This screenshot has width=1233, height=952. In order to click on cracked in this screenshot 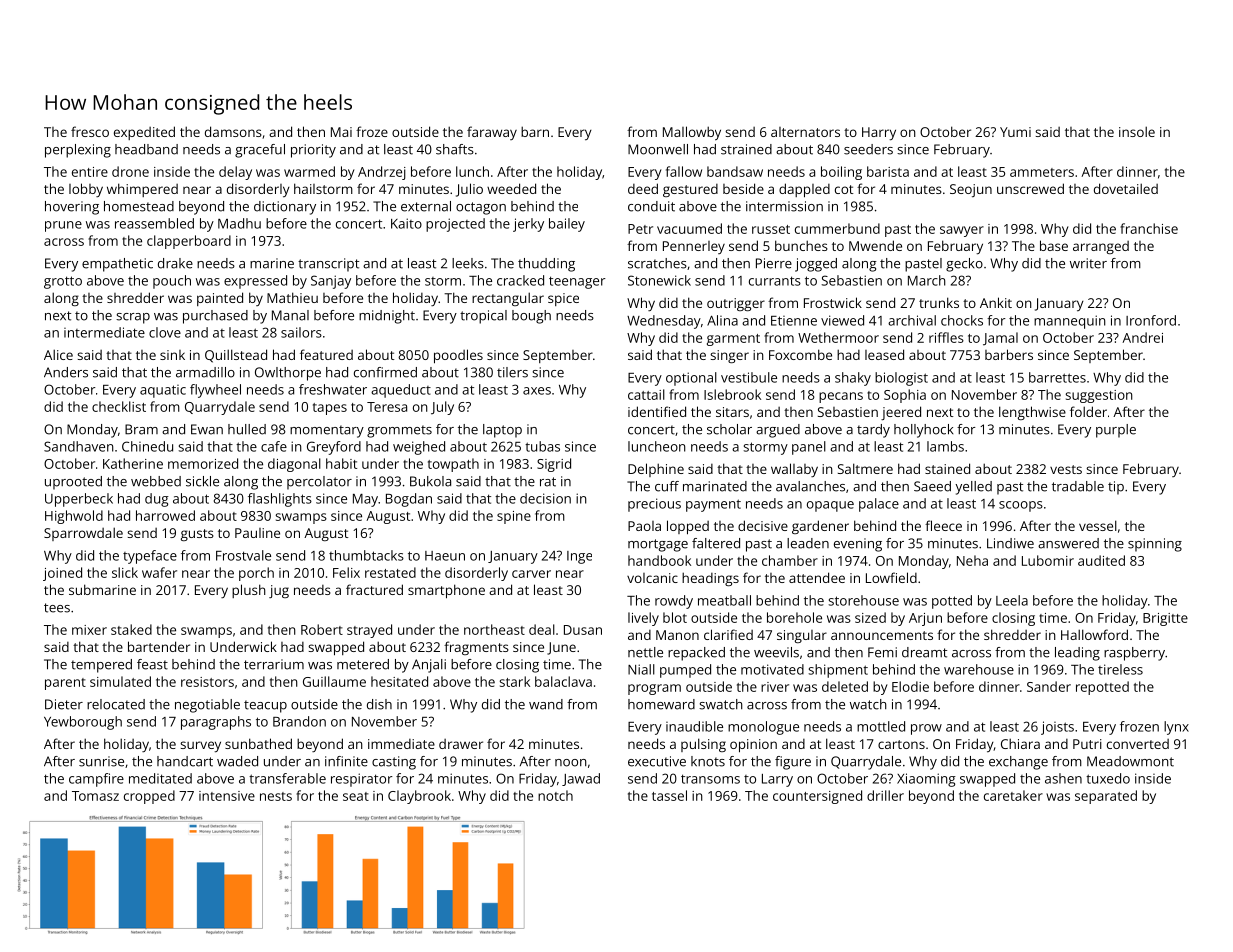, I will do `click(520, 280)`.
